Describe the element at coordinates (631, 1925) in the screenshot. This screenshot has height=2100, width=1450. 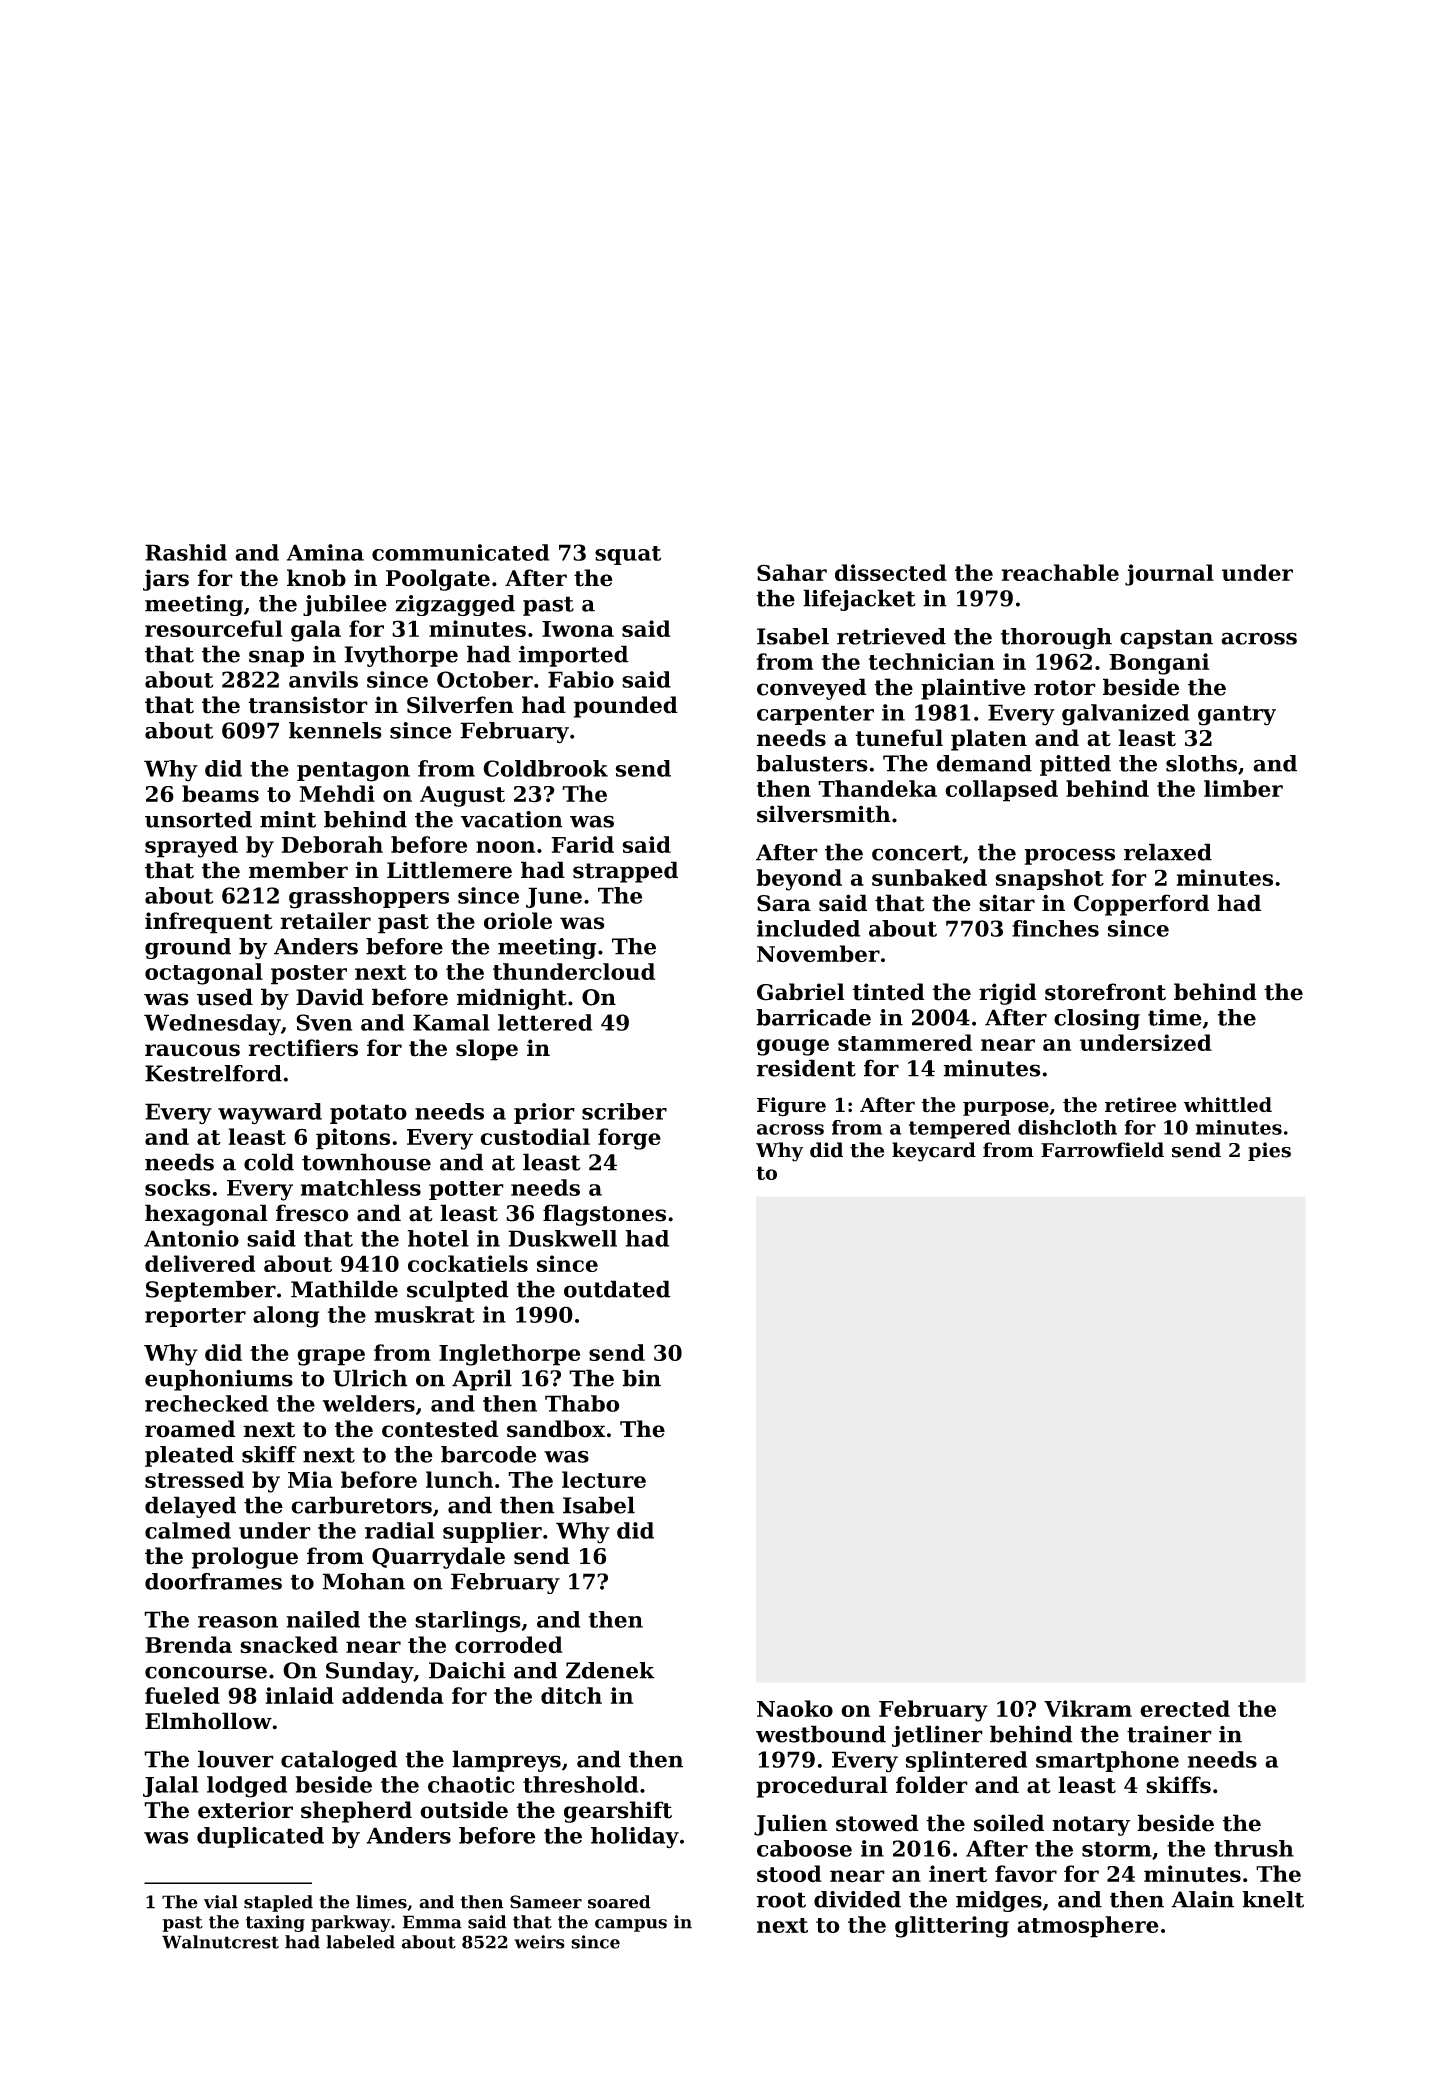
I see `campus` at that location.
